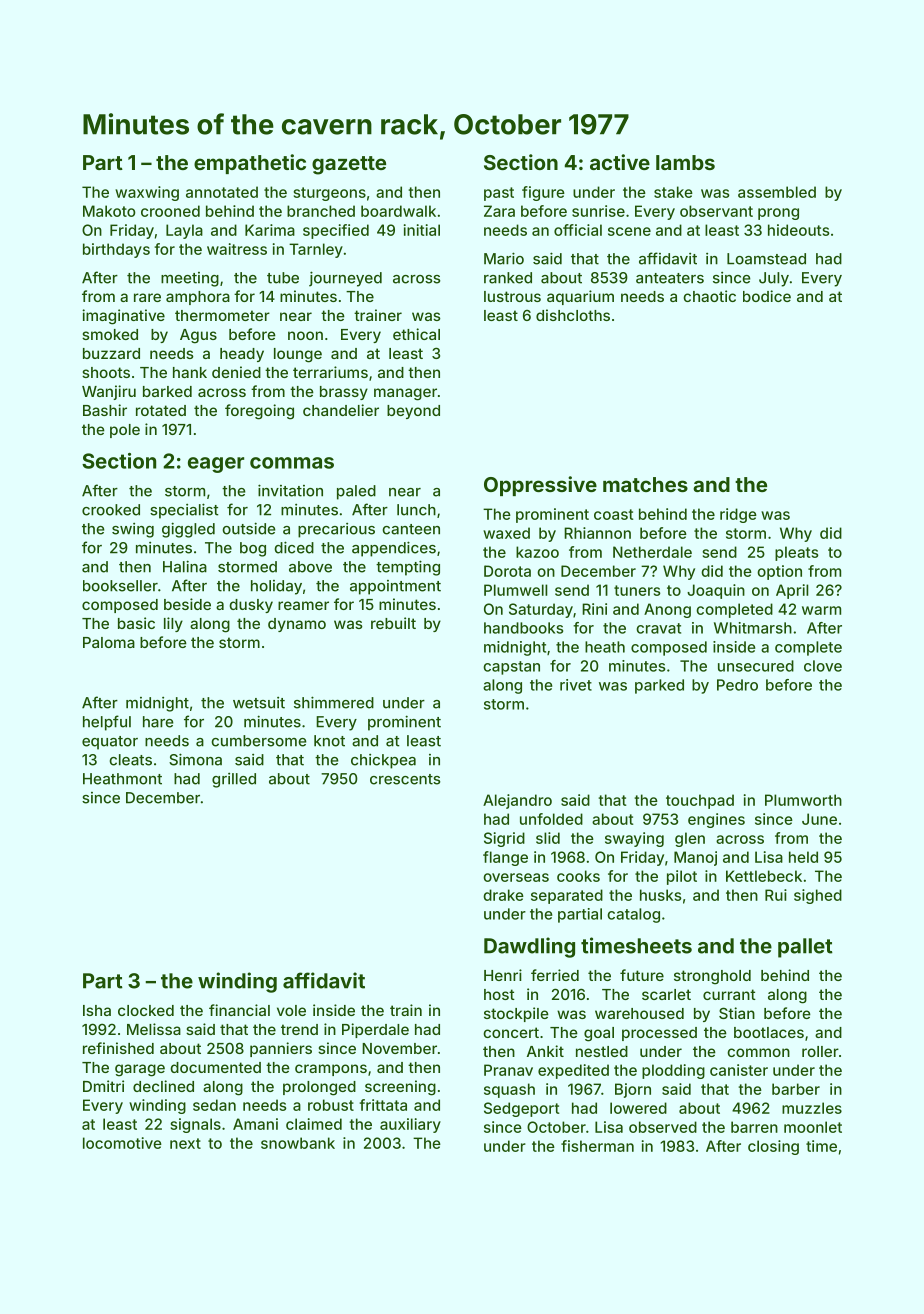 The height and width of the screenshot is (1314, 924). Describe the element at coordinates (198, 336) in the screenshot. I see `Agus` at that location.
